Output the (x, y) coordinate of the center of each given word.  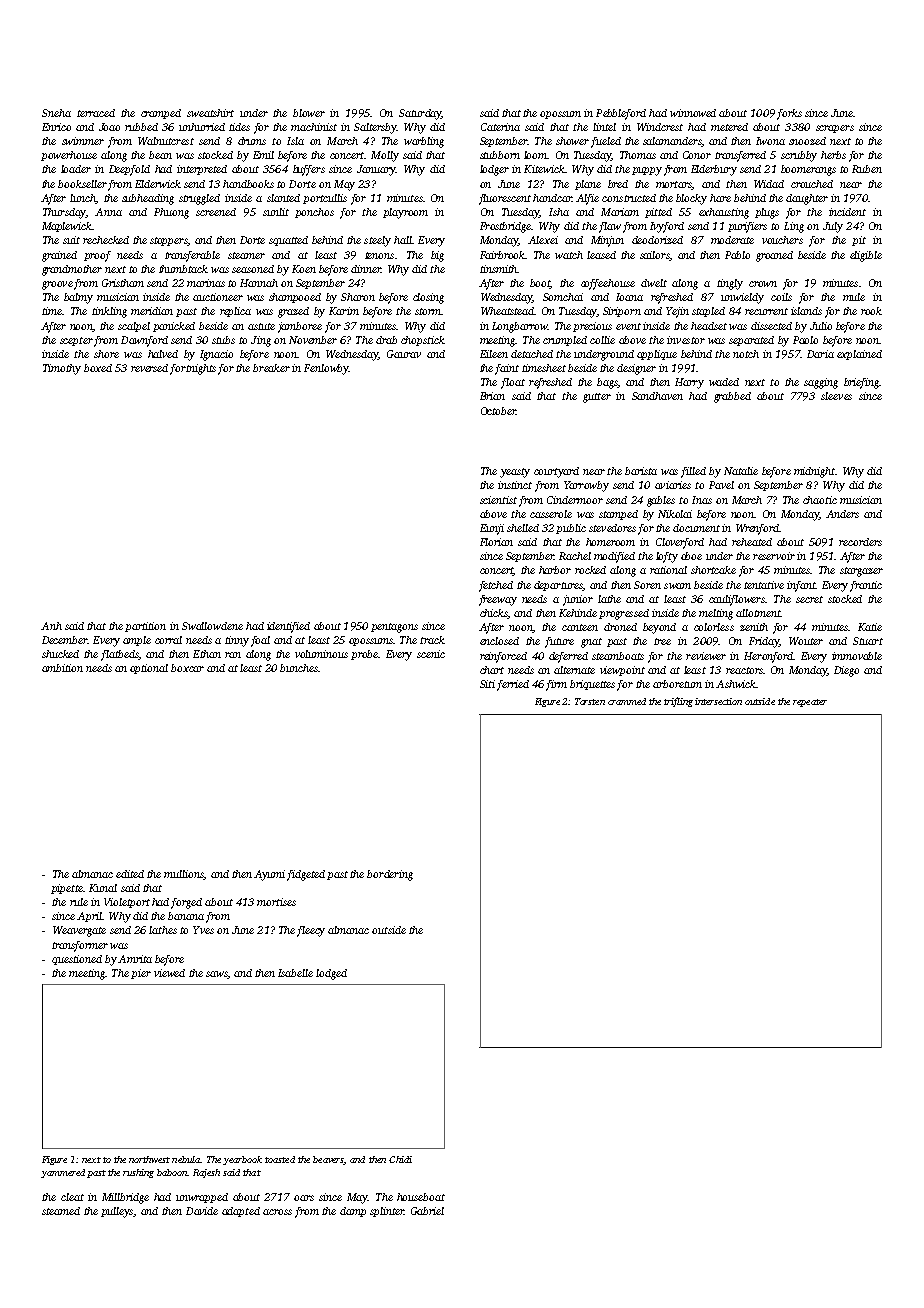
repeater (810, 703)
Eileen (494, 354)
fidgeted (306, 875)
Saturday (420, 114)
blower (309, 113)
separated (751, 341)
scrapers (835, 129)
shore (106, 354)
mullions (184, 875)
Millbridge (125, 1198)
